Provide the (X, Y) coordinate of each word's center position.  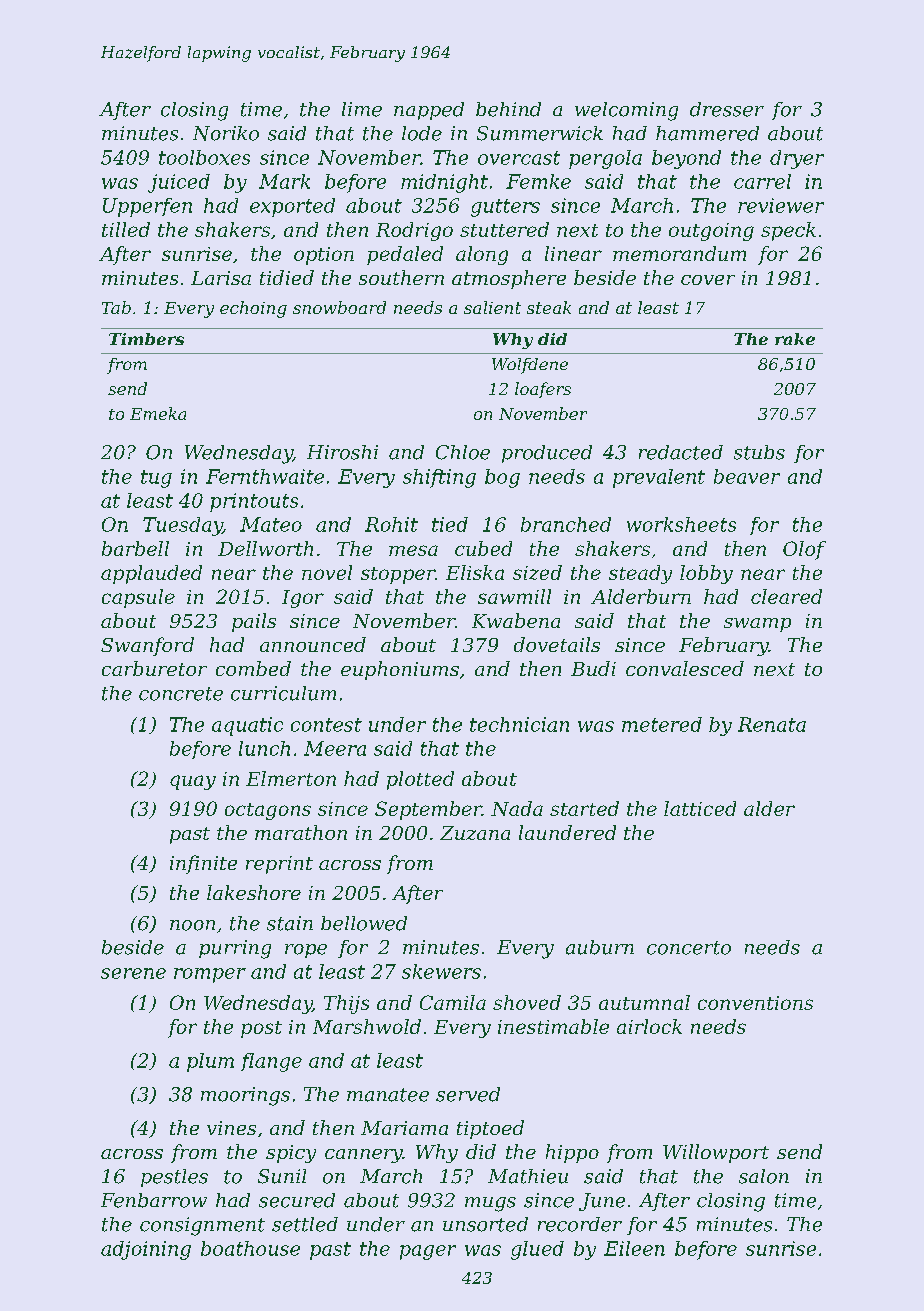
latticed (700, 808)
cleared (786, 596)
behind (508, 109)
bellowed (364, 923)
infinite (203, 864)
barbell (135, 548)
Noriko (226, 133)
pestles (174, 1178)
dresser (727, 109)
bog (502, 478)
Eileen (634, 1248)
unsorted (485, 1224)
